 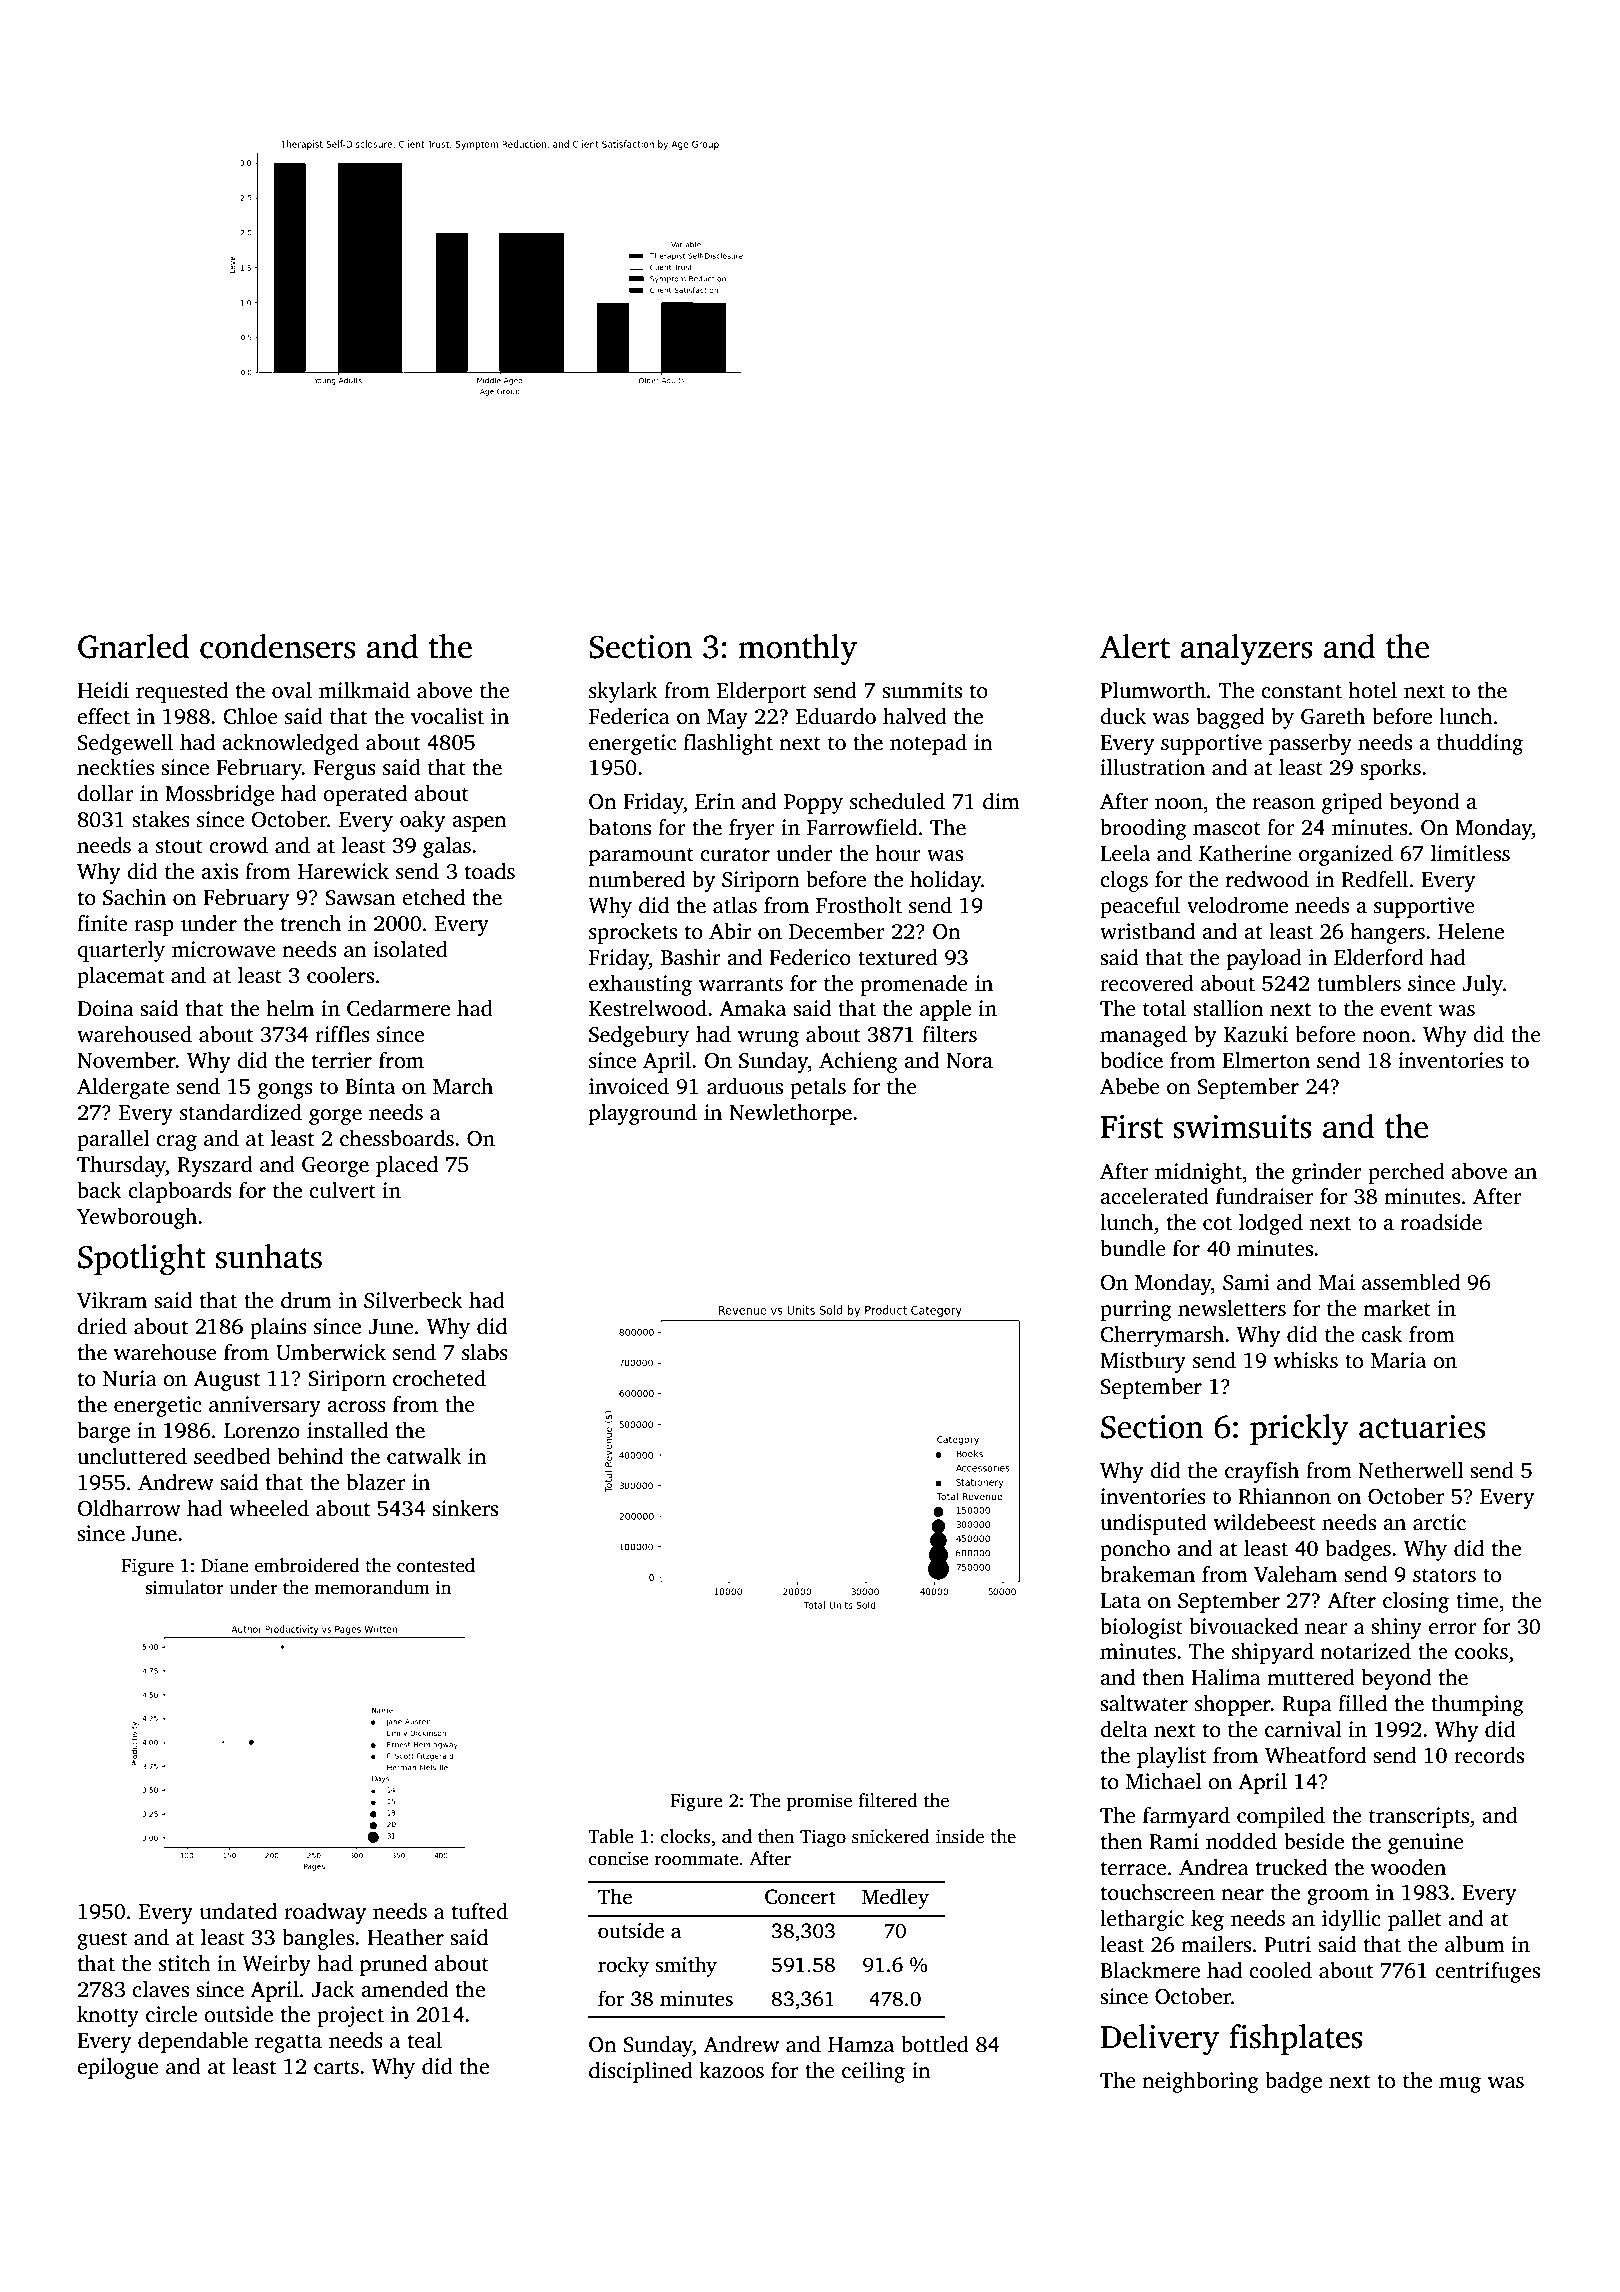 What do you see at coordinates (1266, 1060) in the screenshot?
I see `Elmerton` at bounding box center [1266, 1060].
